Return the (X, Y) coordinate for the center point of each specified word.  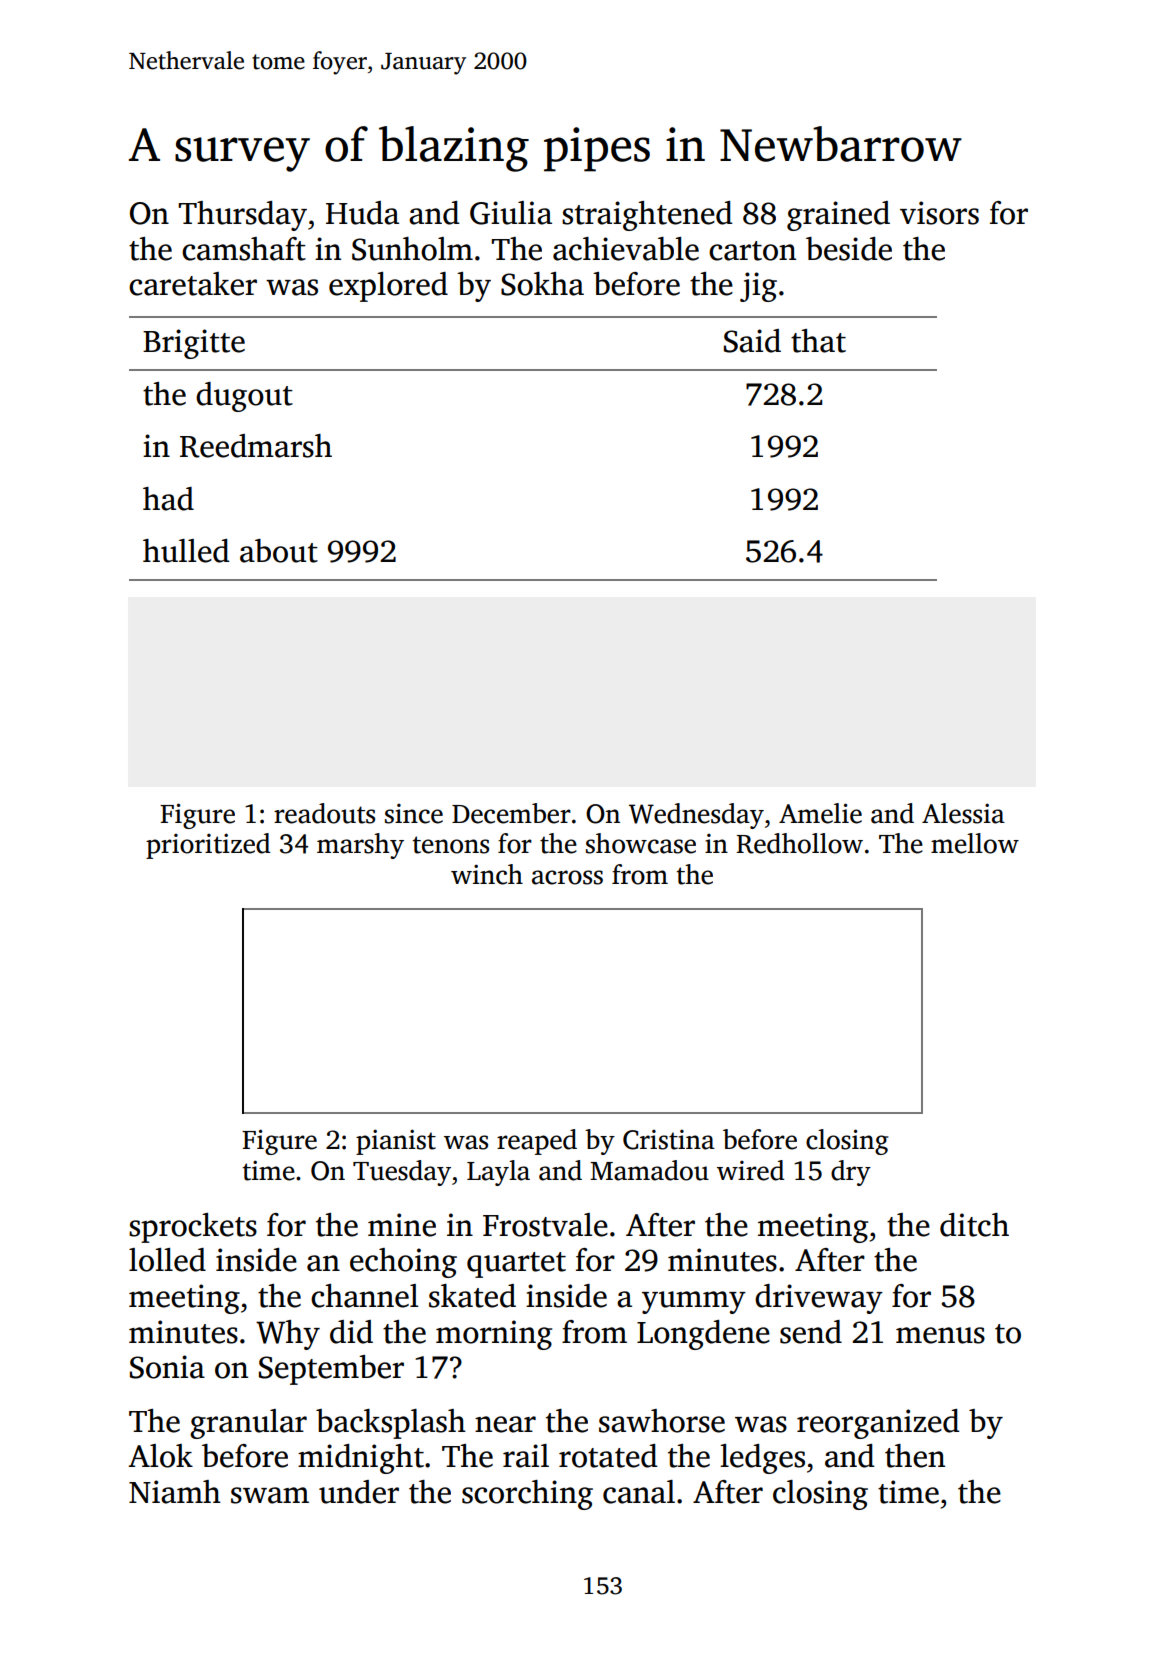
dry (851, 1173)
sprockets (193, 1228)
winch (487, 874)
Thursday (242, 216)
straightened (647, 216)
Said (752, 341)
